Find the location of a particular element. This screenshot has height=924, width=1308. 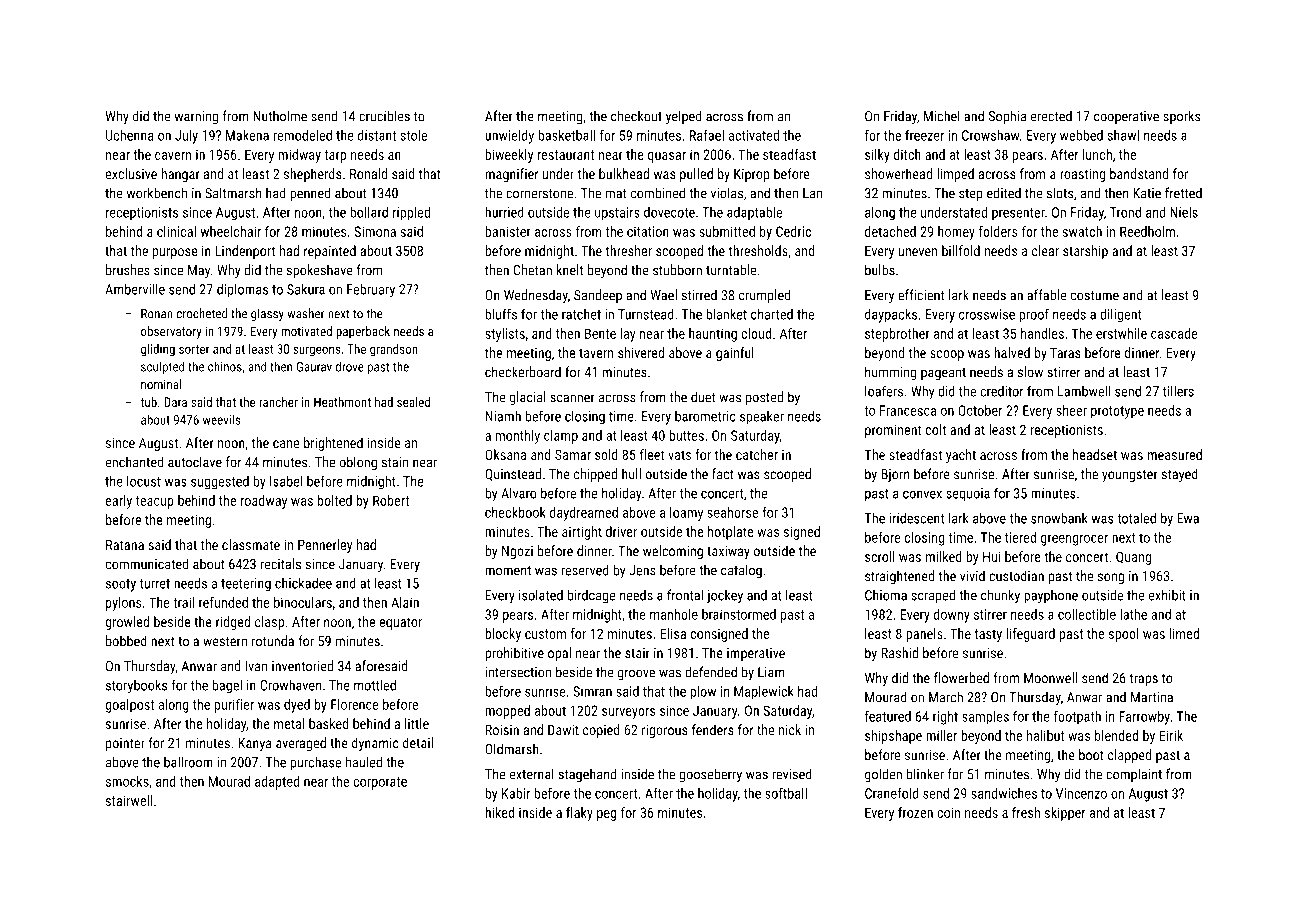

yelped is located at coordinates (684, 117).
